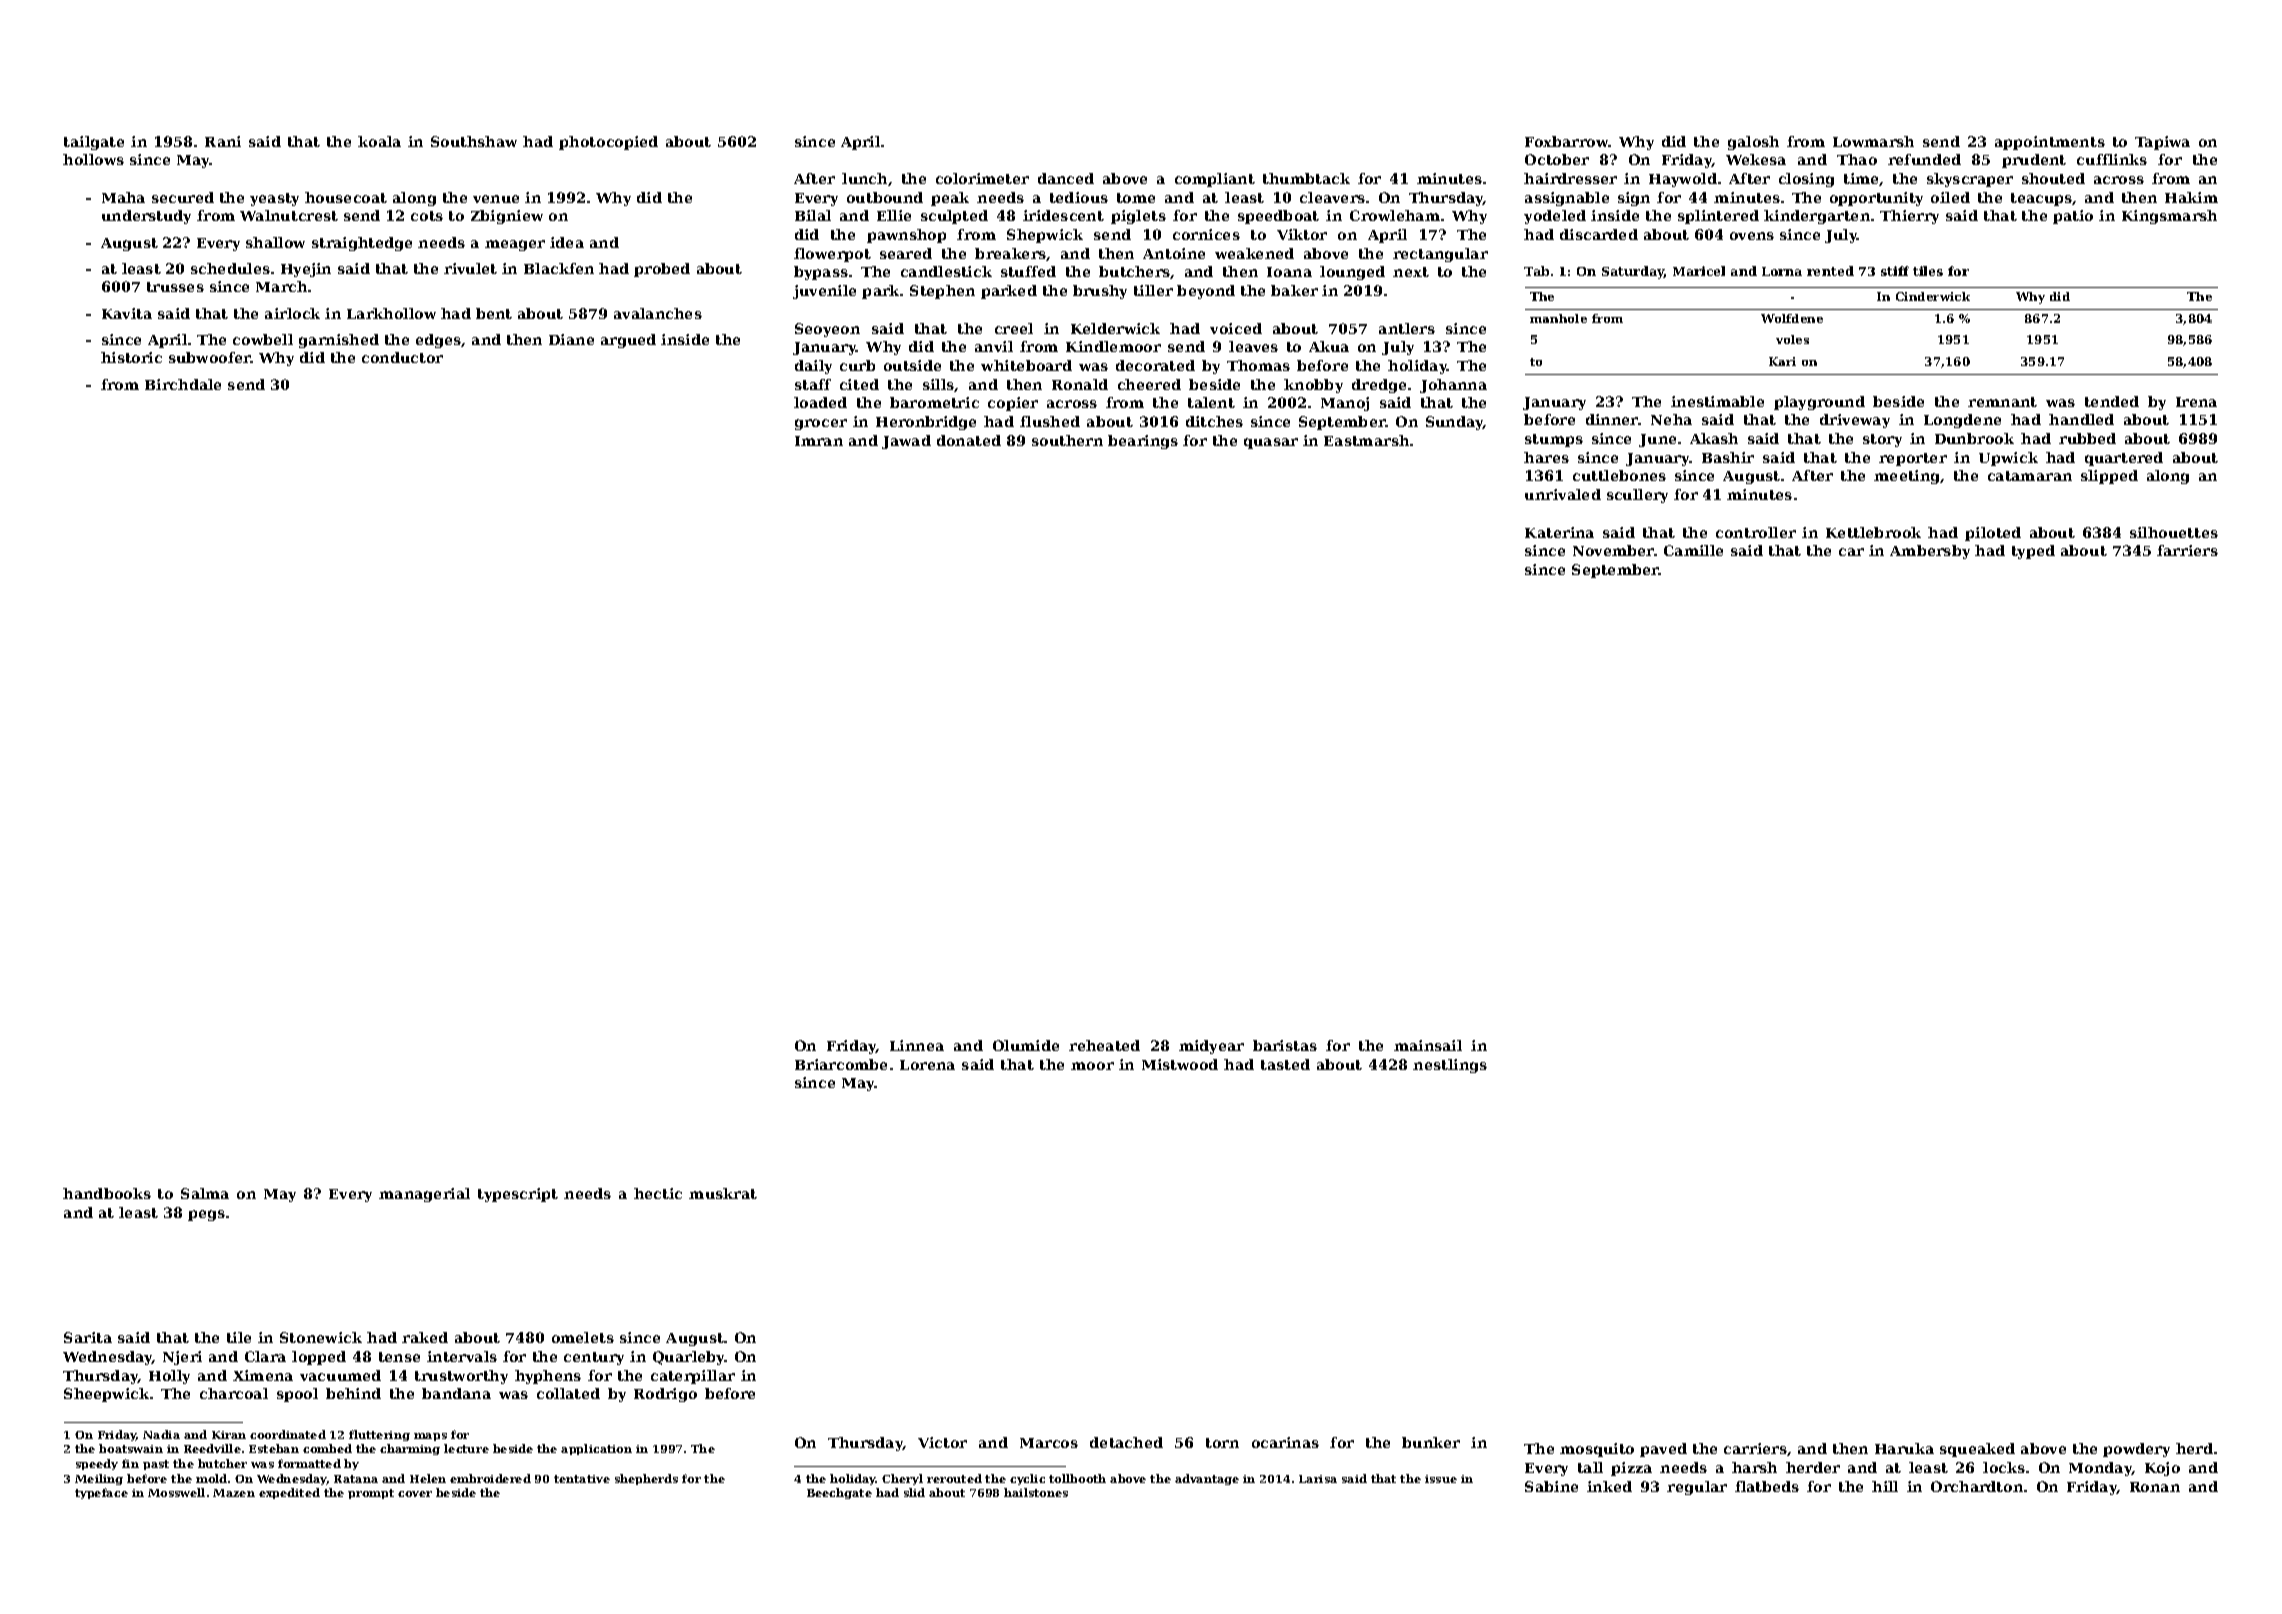  What do you see at coordinates (841, 1064) in the screenshot?
I see `Briarcombe` at bounding box center [841, 1064].
